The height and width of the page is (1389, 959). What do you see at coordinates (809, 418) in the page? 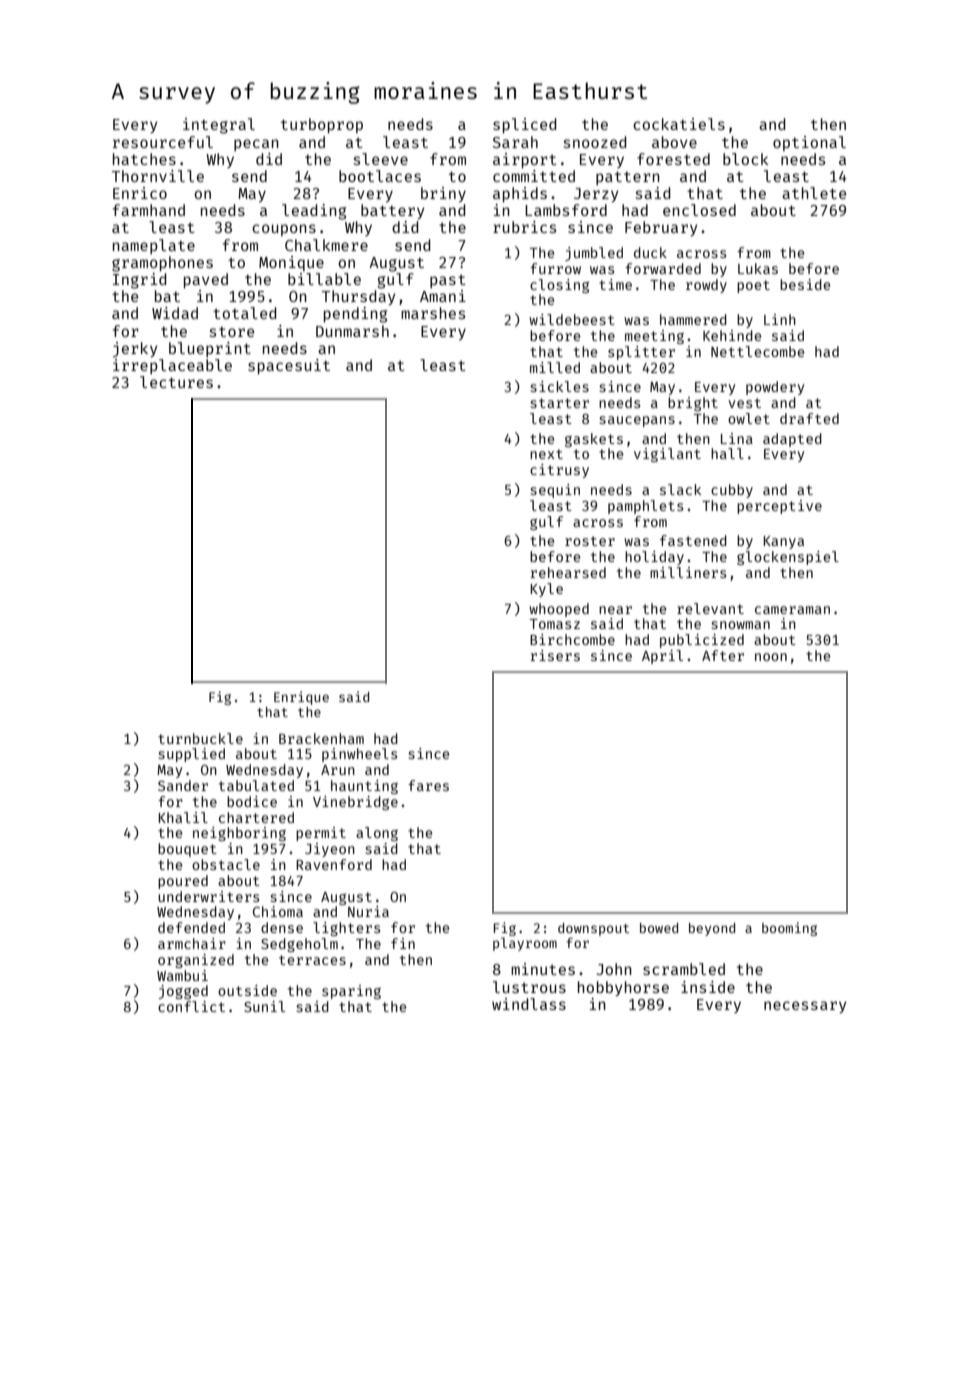
I see `drafted` at bounding box center [809, 418].
